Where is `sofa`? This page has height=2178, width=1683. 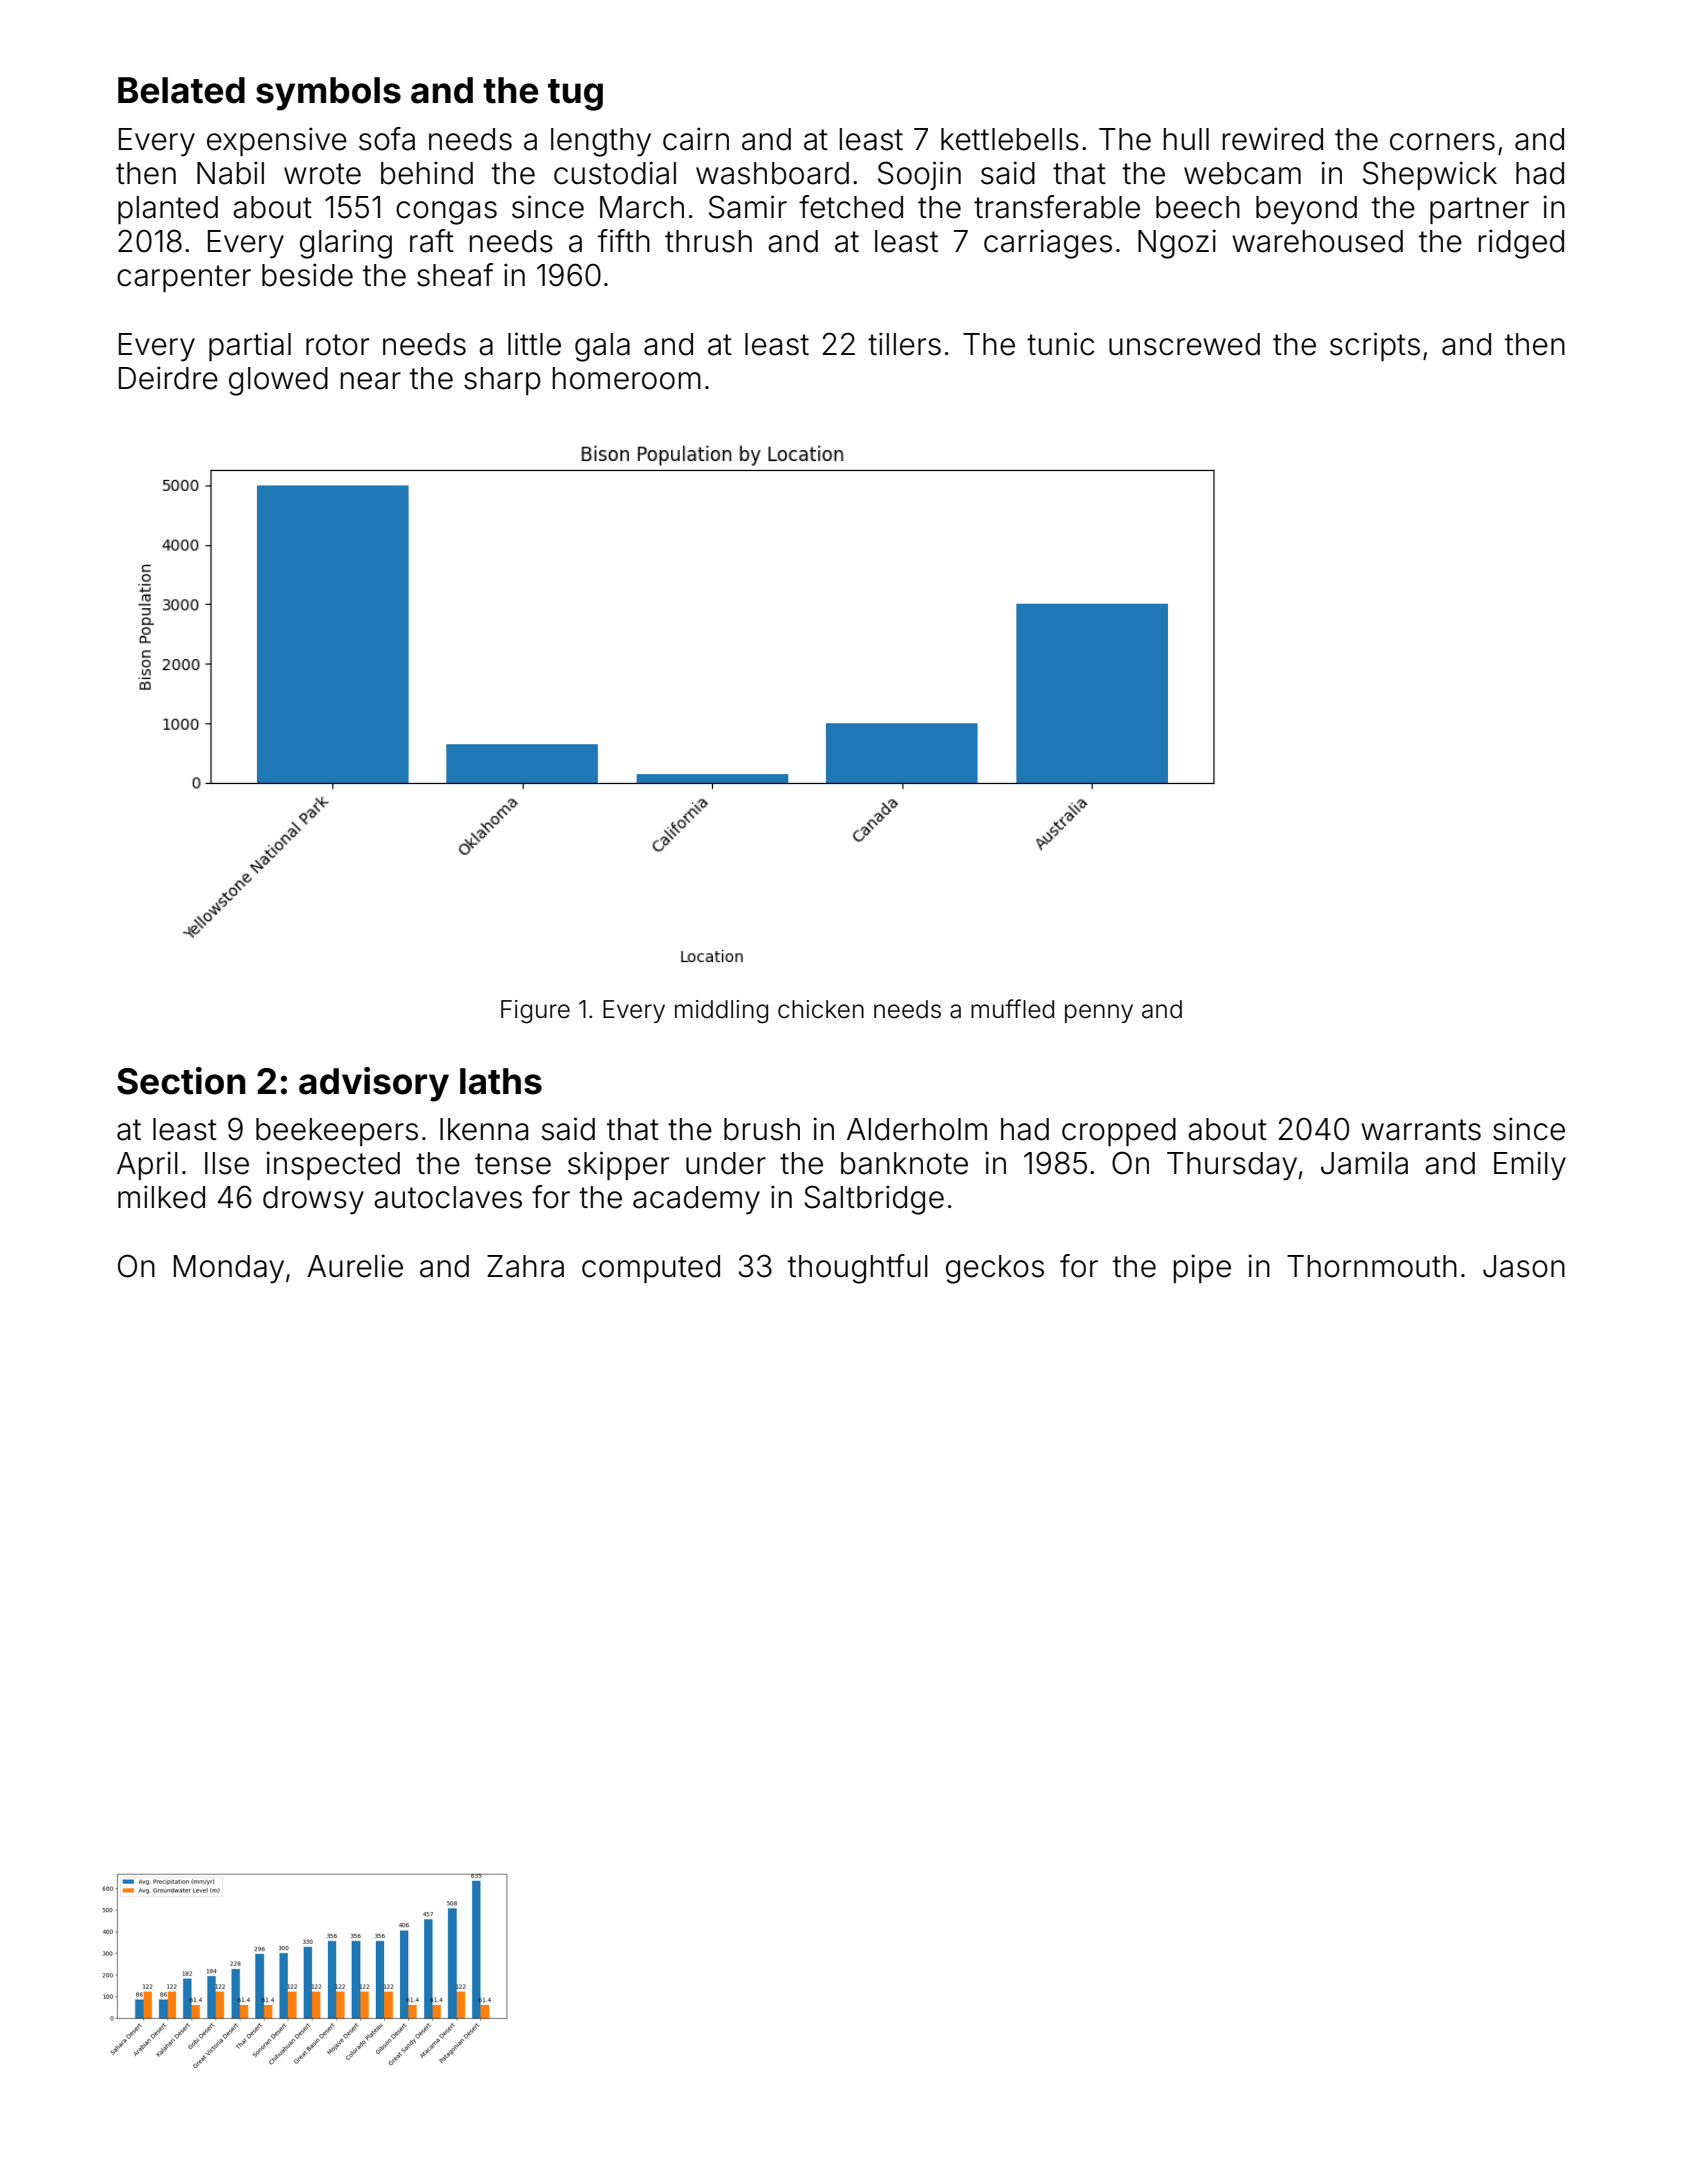 sofa is located at coordinates (387, 139).
